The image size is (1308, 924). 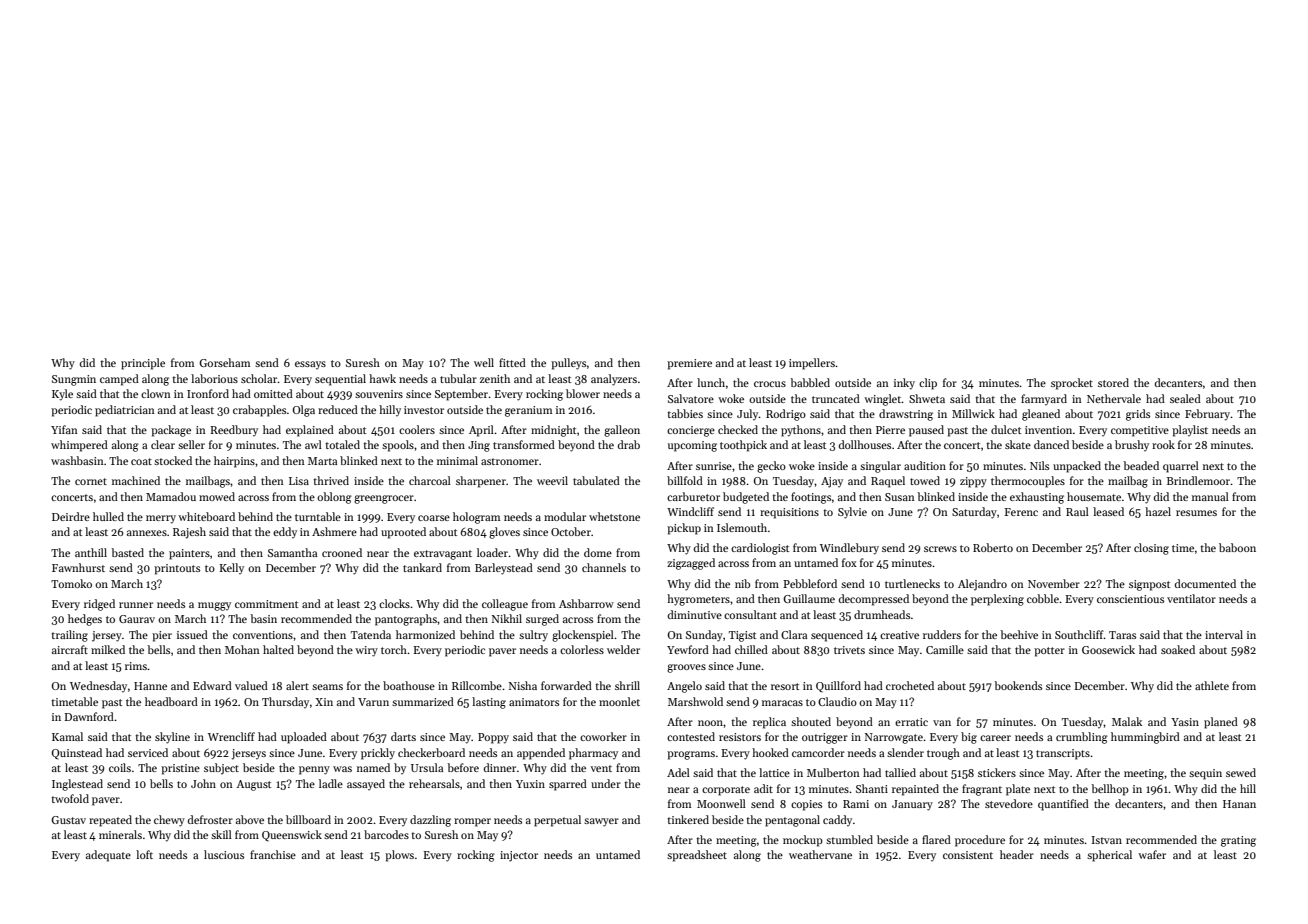 I want to click on Deirdre, so click(x=71, y=516).
